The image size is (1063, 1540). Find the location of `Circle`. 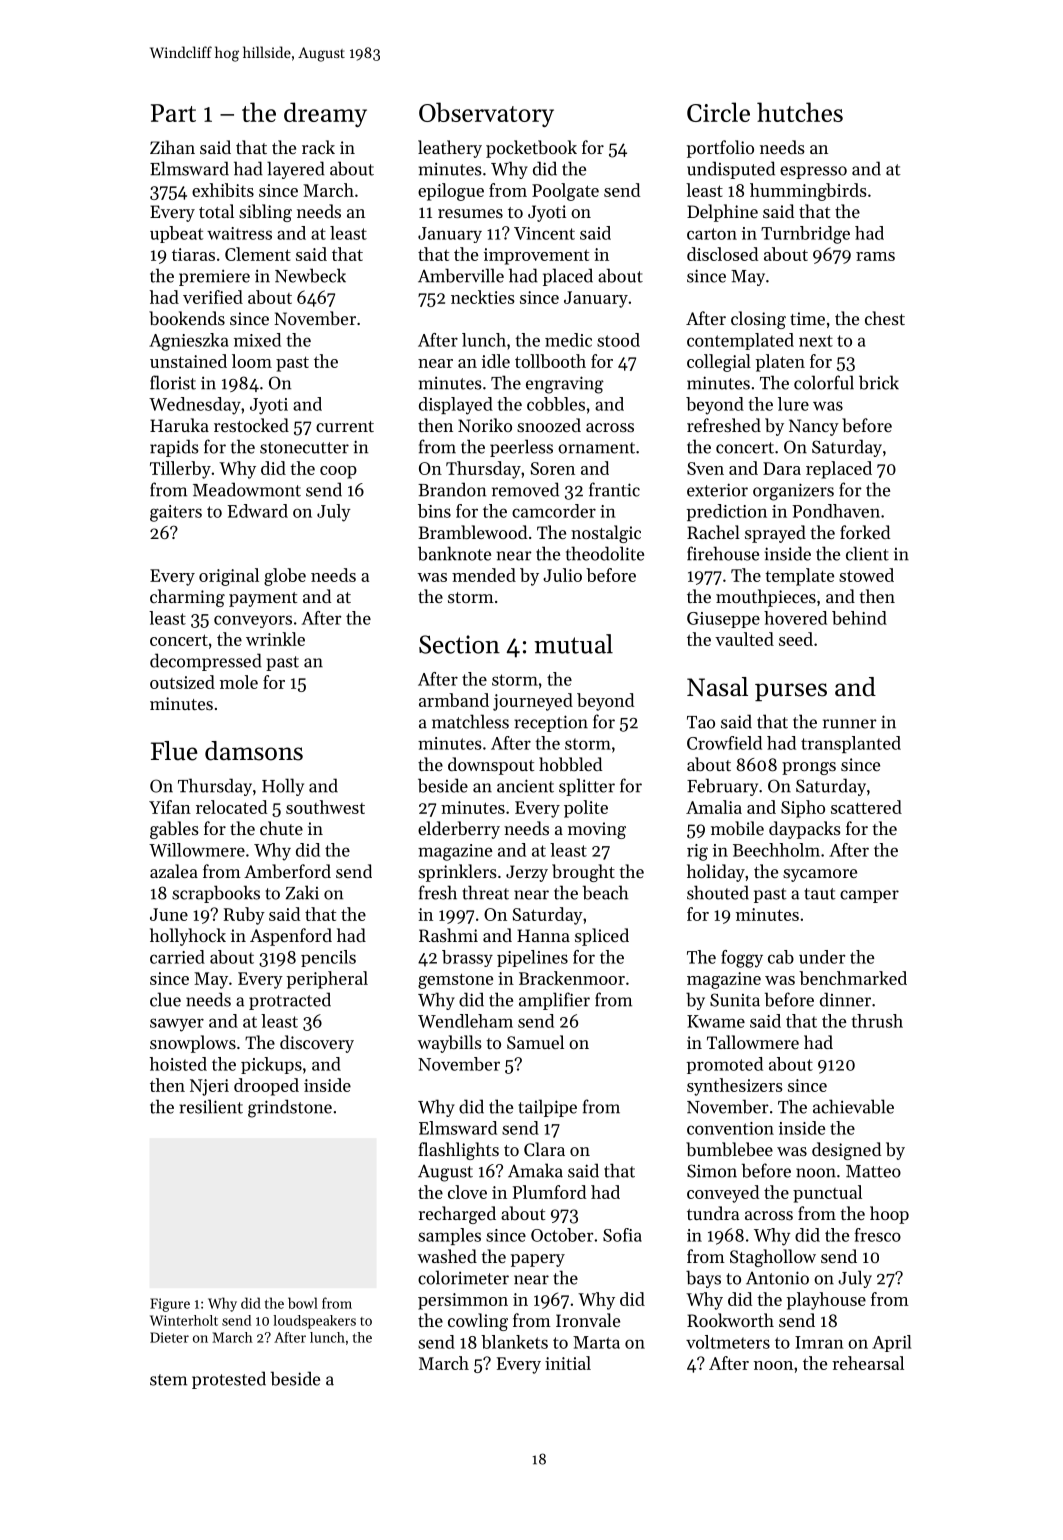

Circle is located at coordinates (718, 112).
